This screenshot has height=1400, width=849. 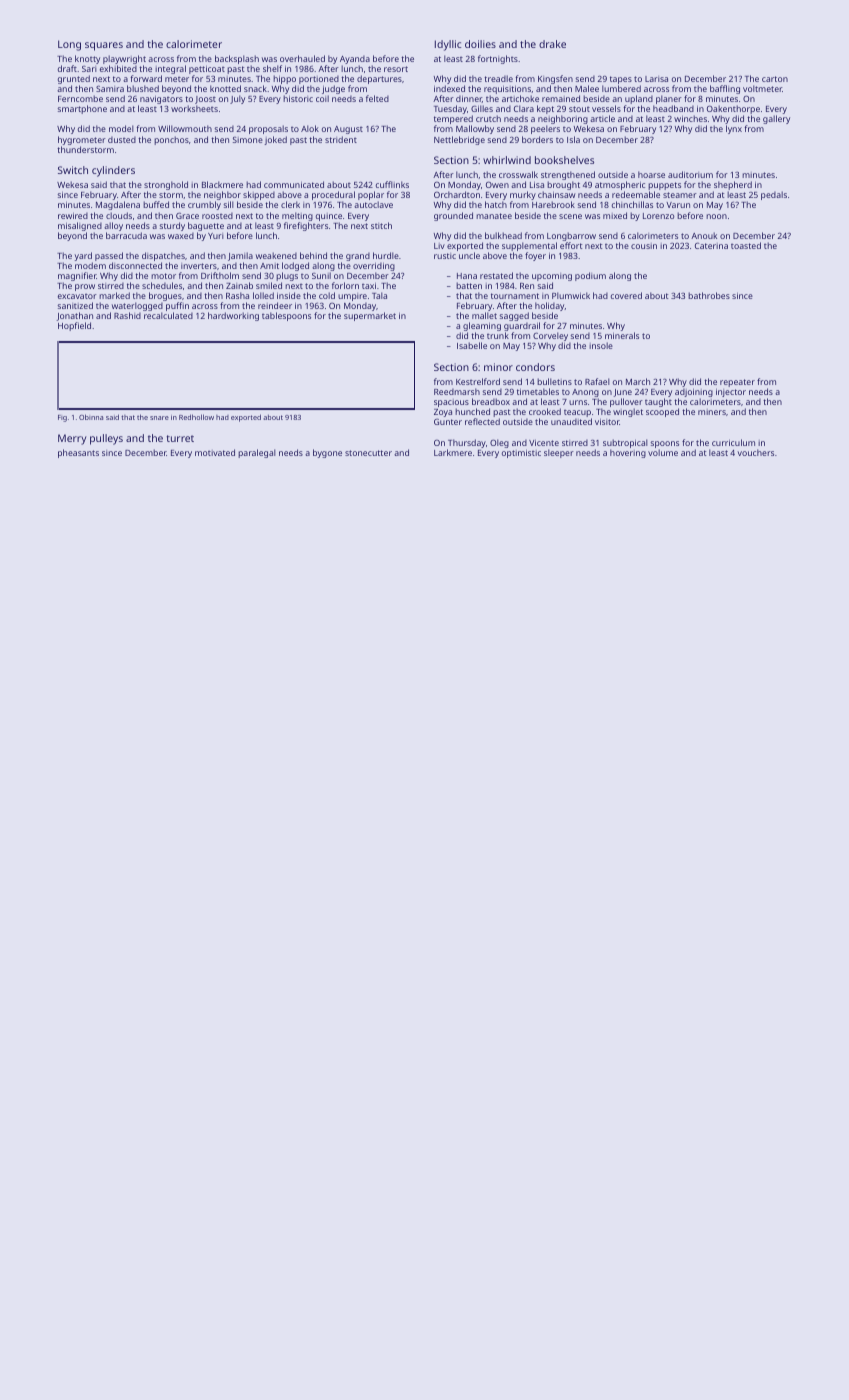 What do you see at coordinates (104, 46) in the screenshot?
I see `squares` at bounding box center [104, 46].
